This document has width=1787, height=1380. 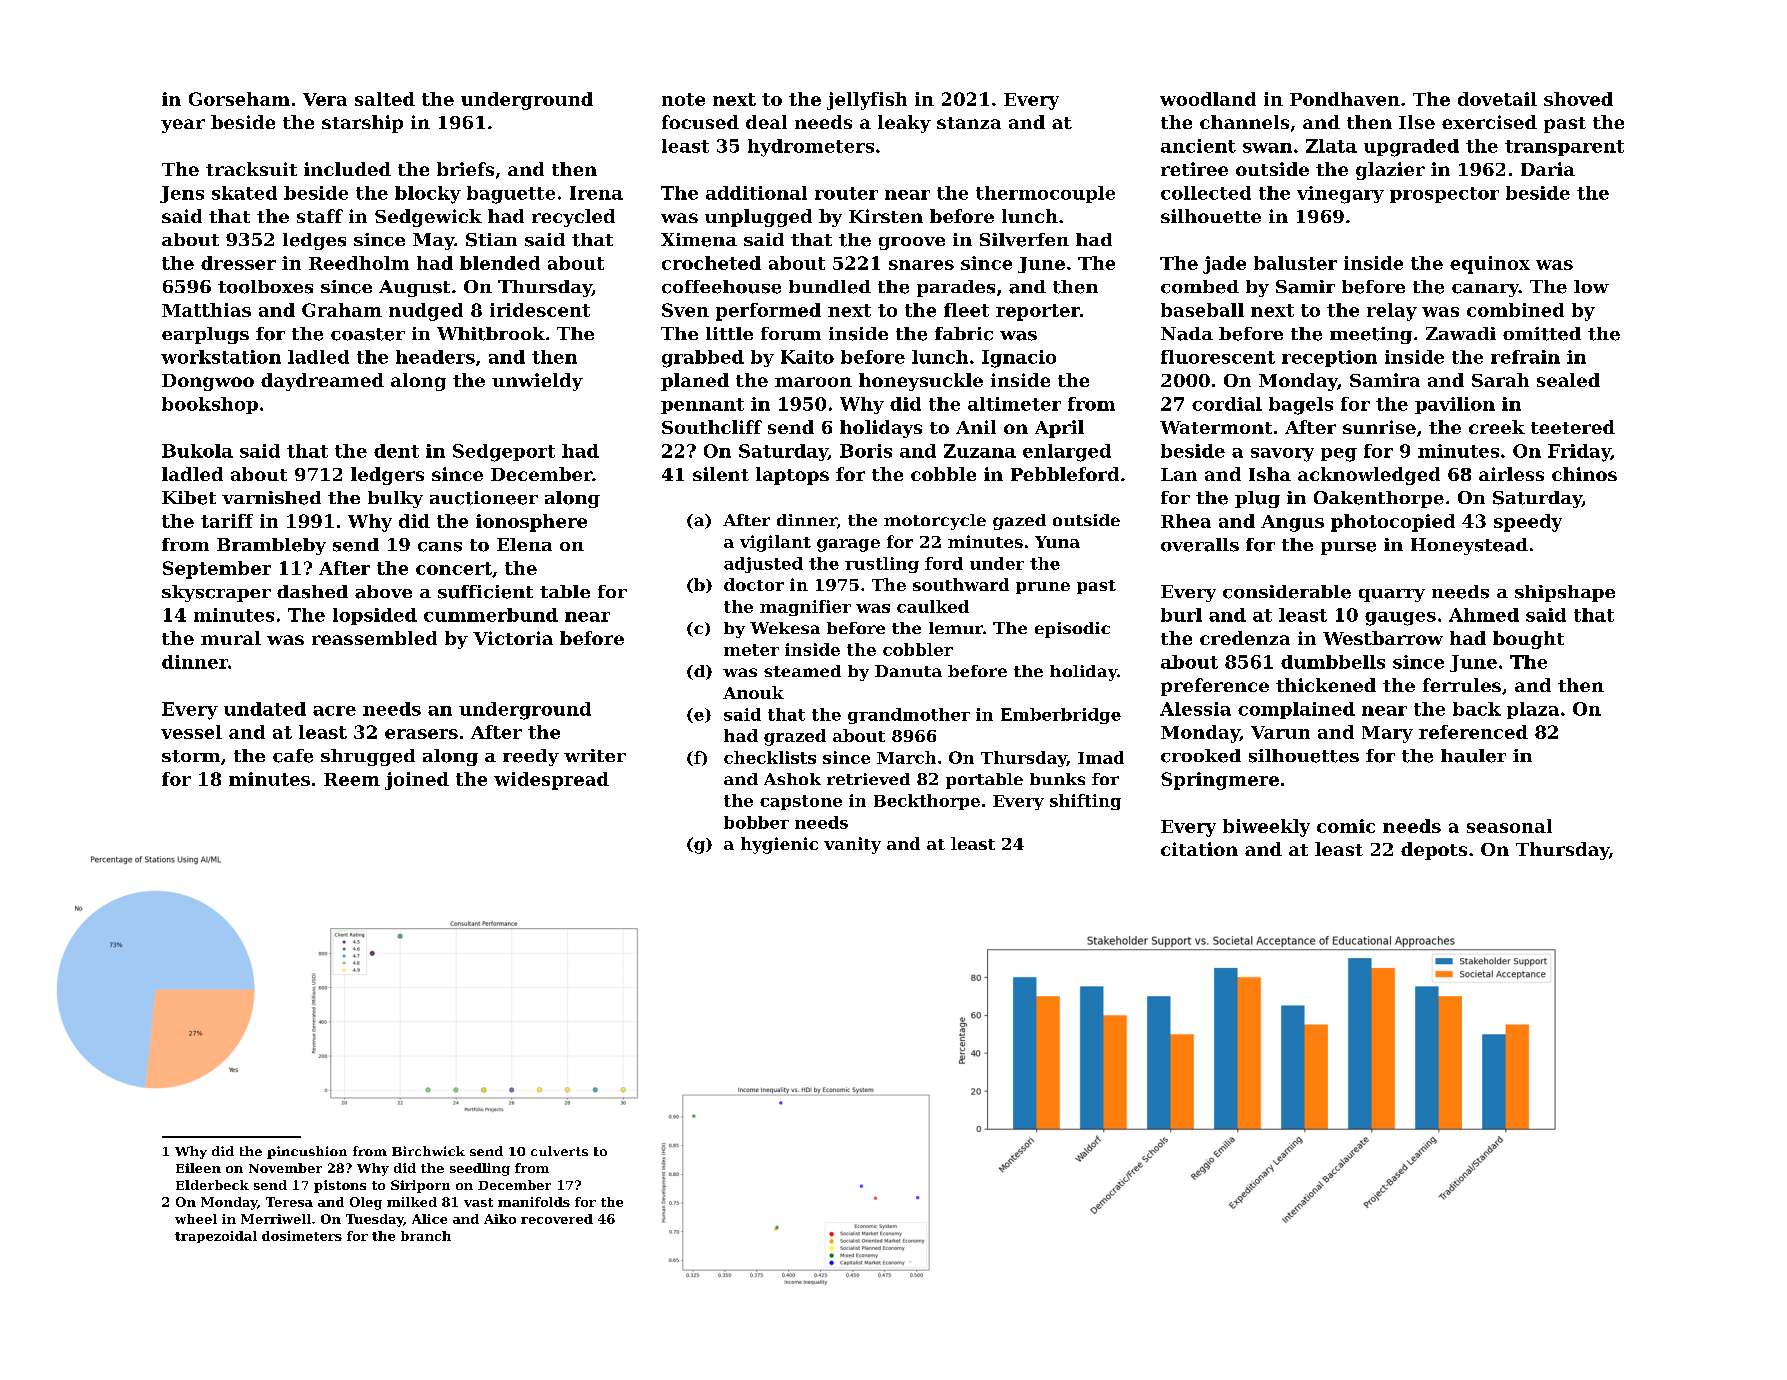 I want to click on recovered, so click(x=557, y=1219).
